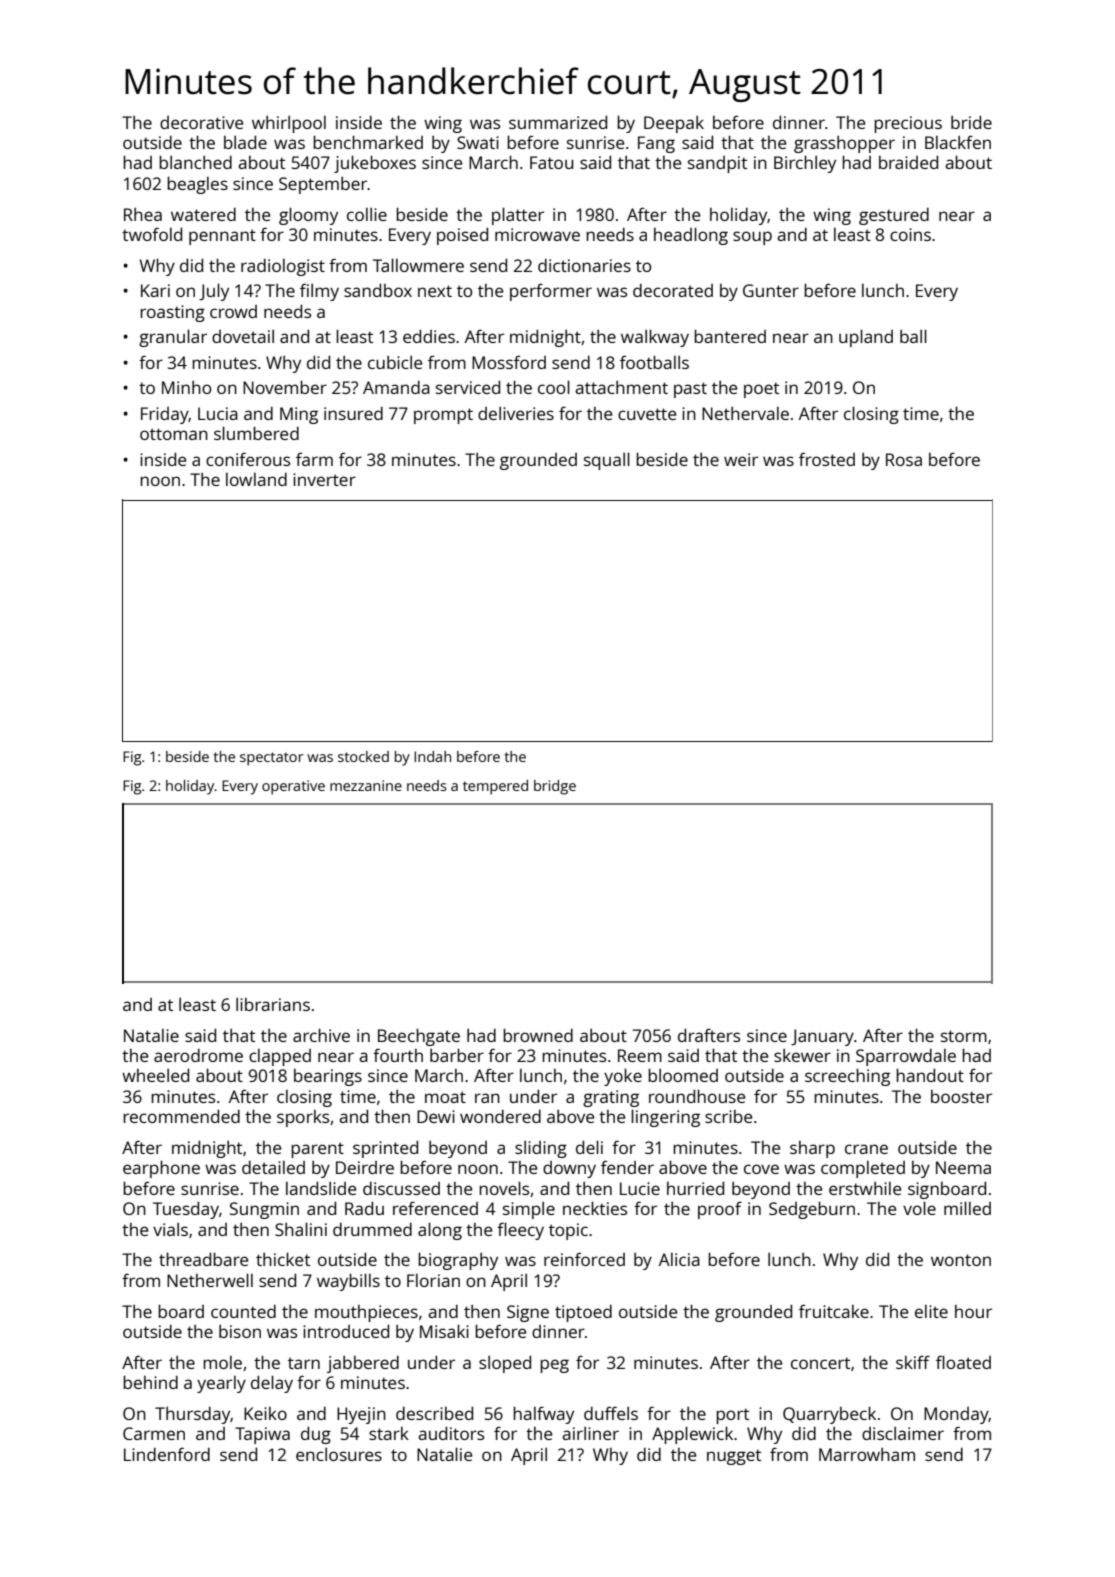  I want to click on precious, so click(908, 124).
